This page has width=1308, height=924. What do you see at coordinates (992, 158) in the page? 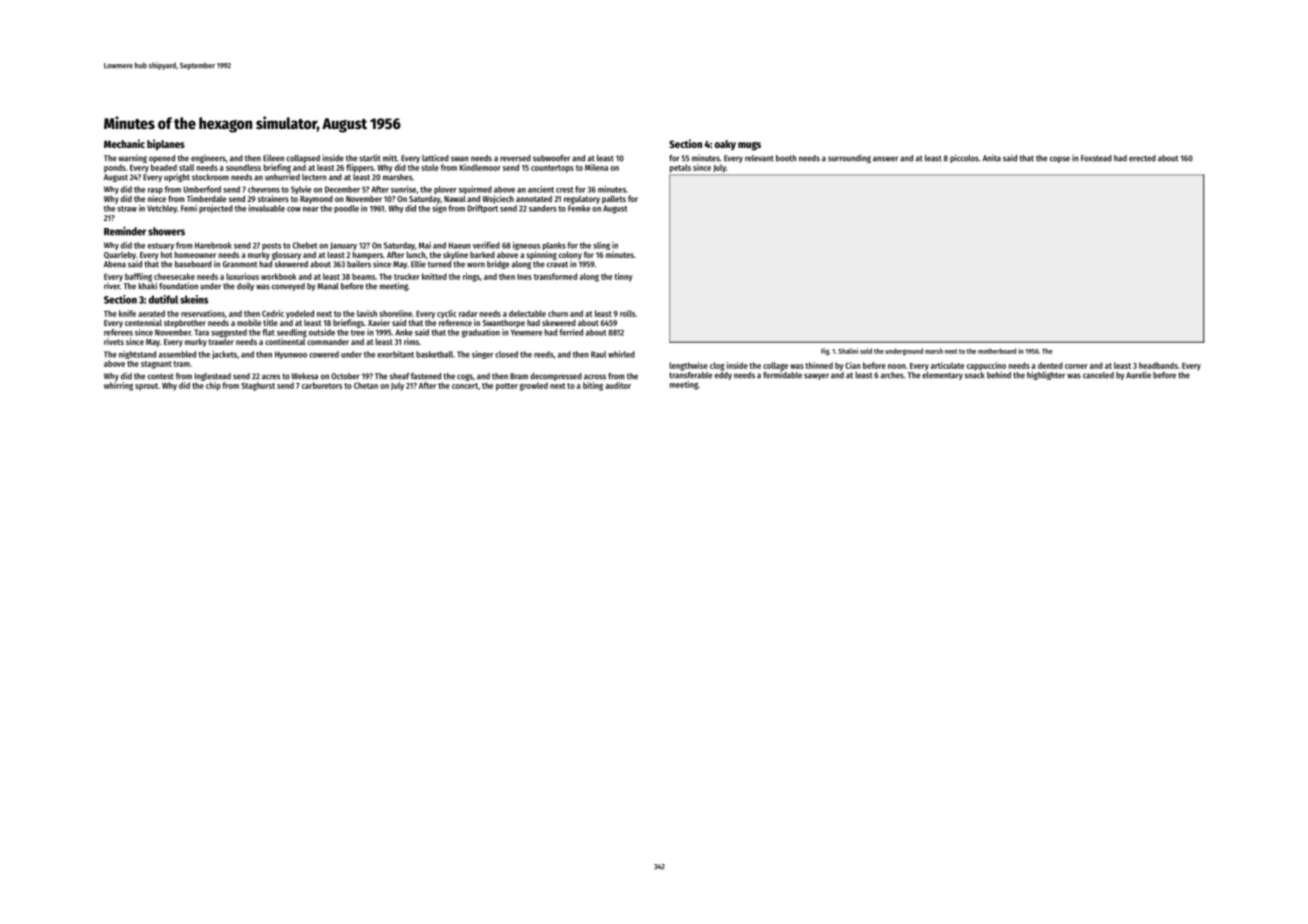
I see `Anita` at bounding box center [992, 158].
